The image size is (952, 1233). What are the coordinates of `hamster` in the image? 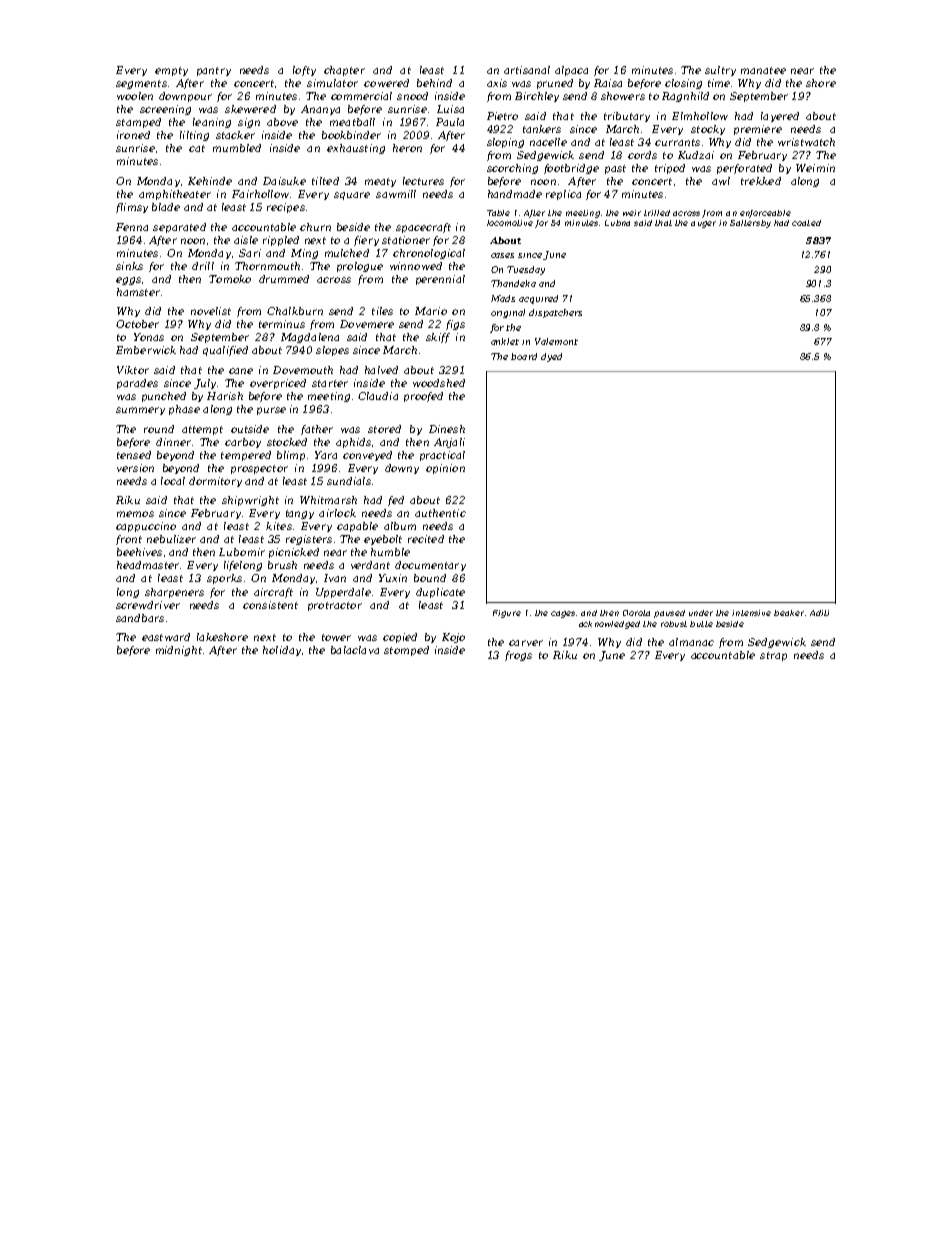 It's located at (138, 292).
